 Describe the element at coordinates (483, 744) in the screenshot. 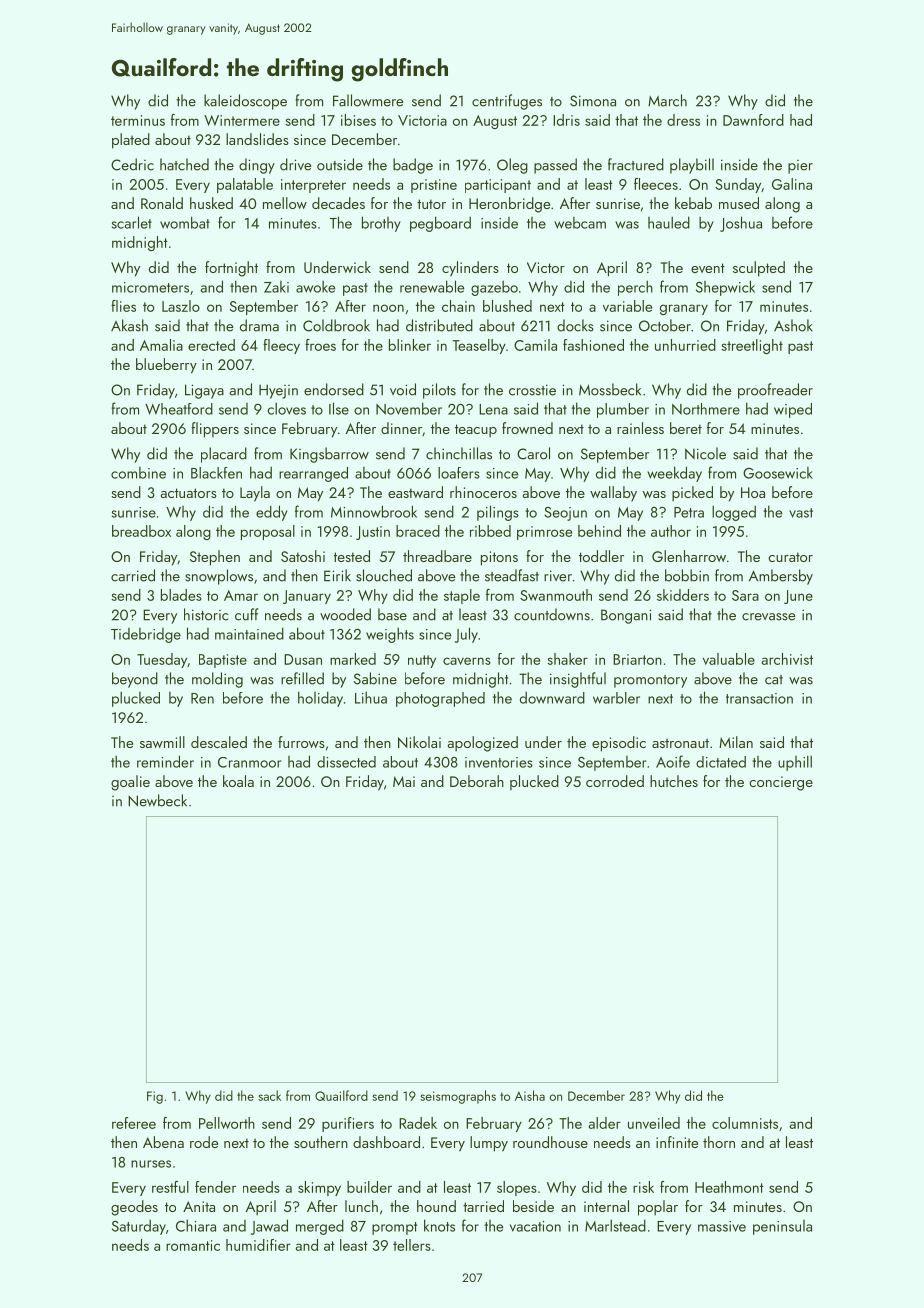

I see `apologized` at that location.
